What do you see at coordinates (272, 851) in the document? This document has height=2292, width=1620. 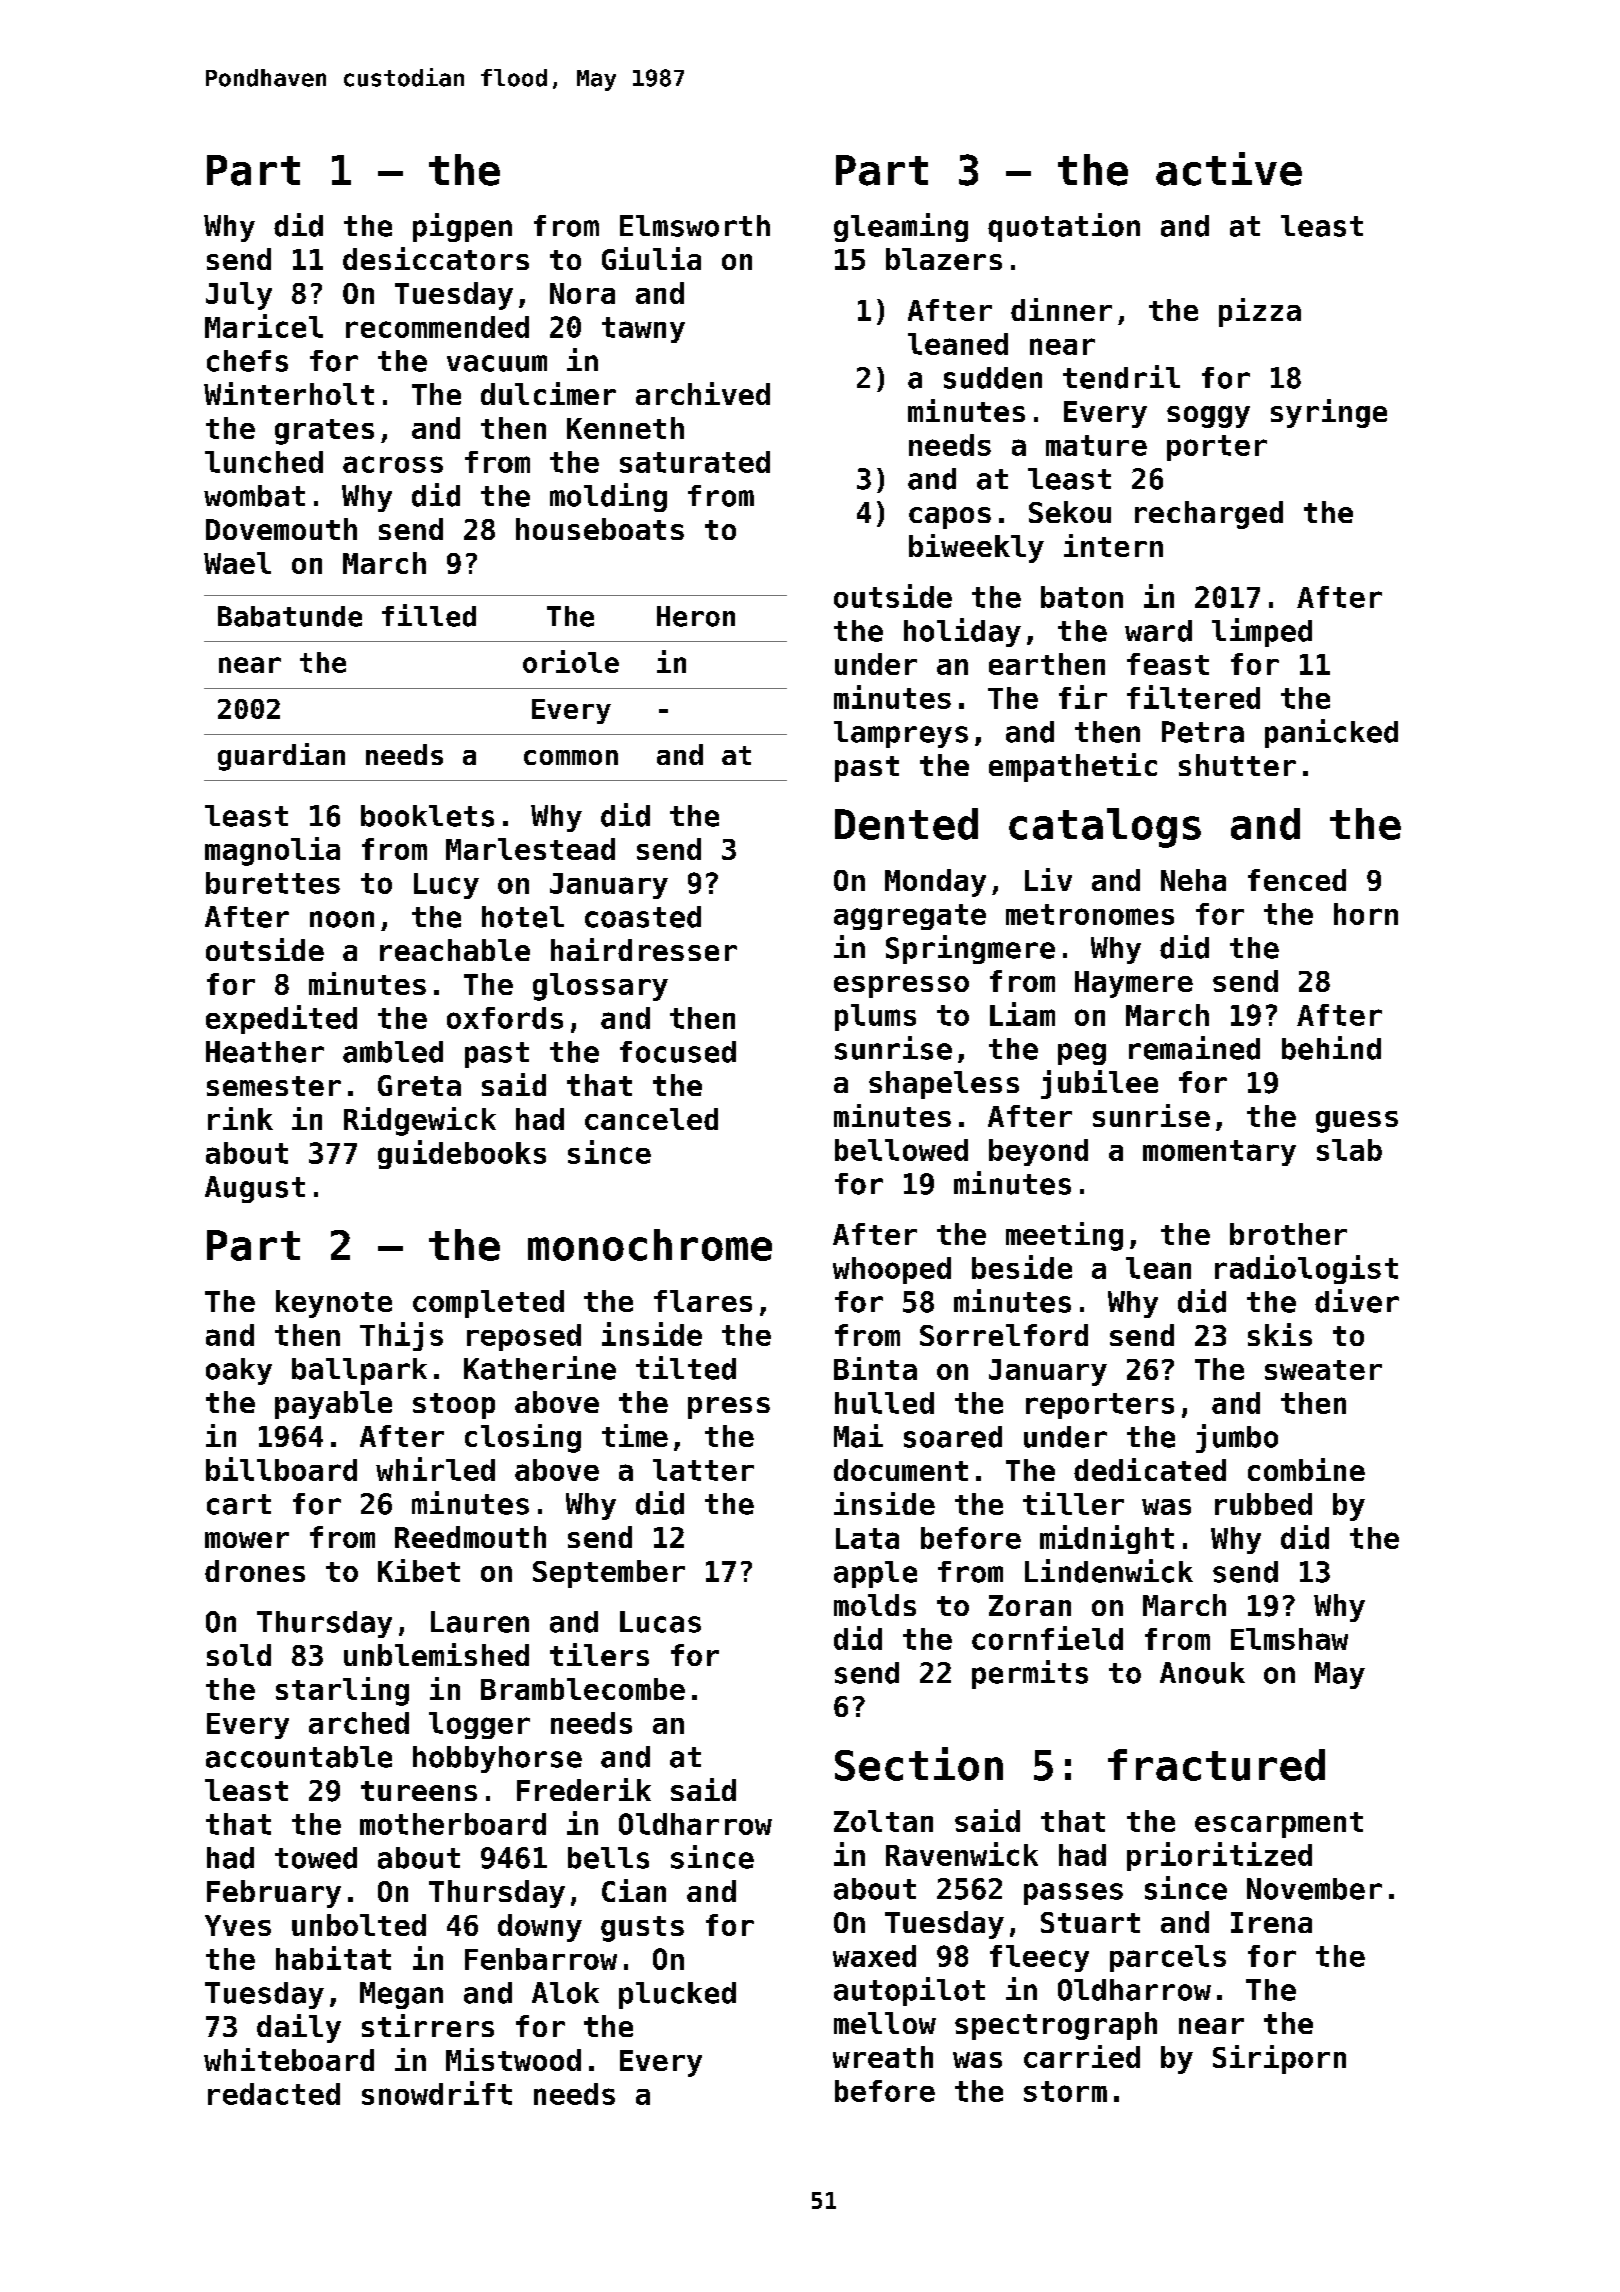 I see `magnolia` at bounding box center [272, 851].
